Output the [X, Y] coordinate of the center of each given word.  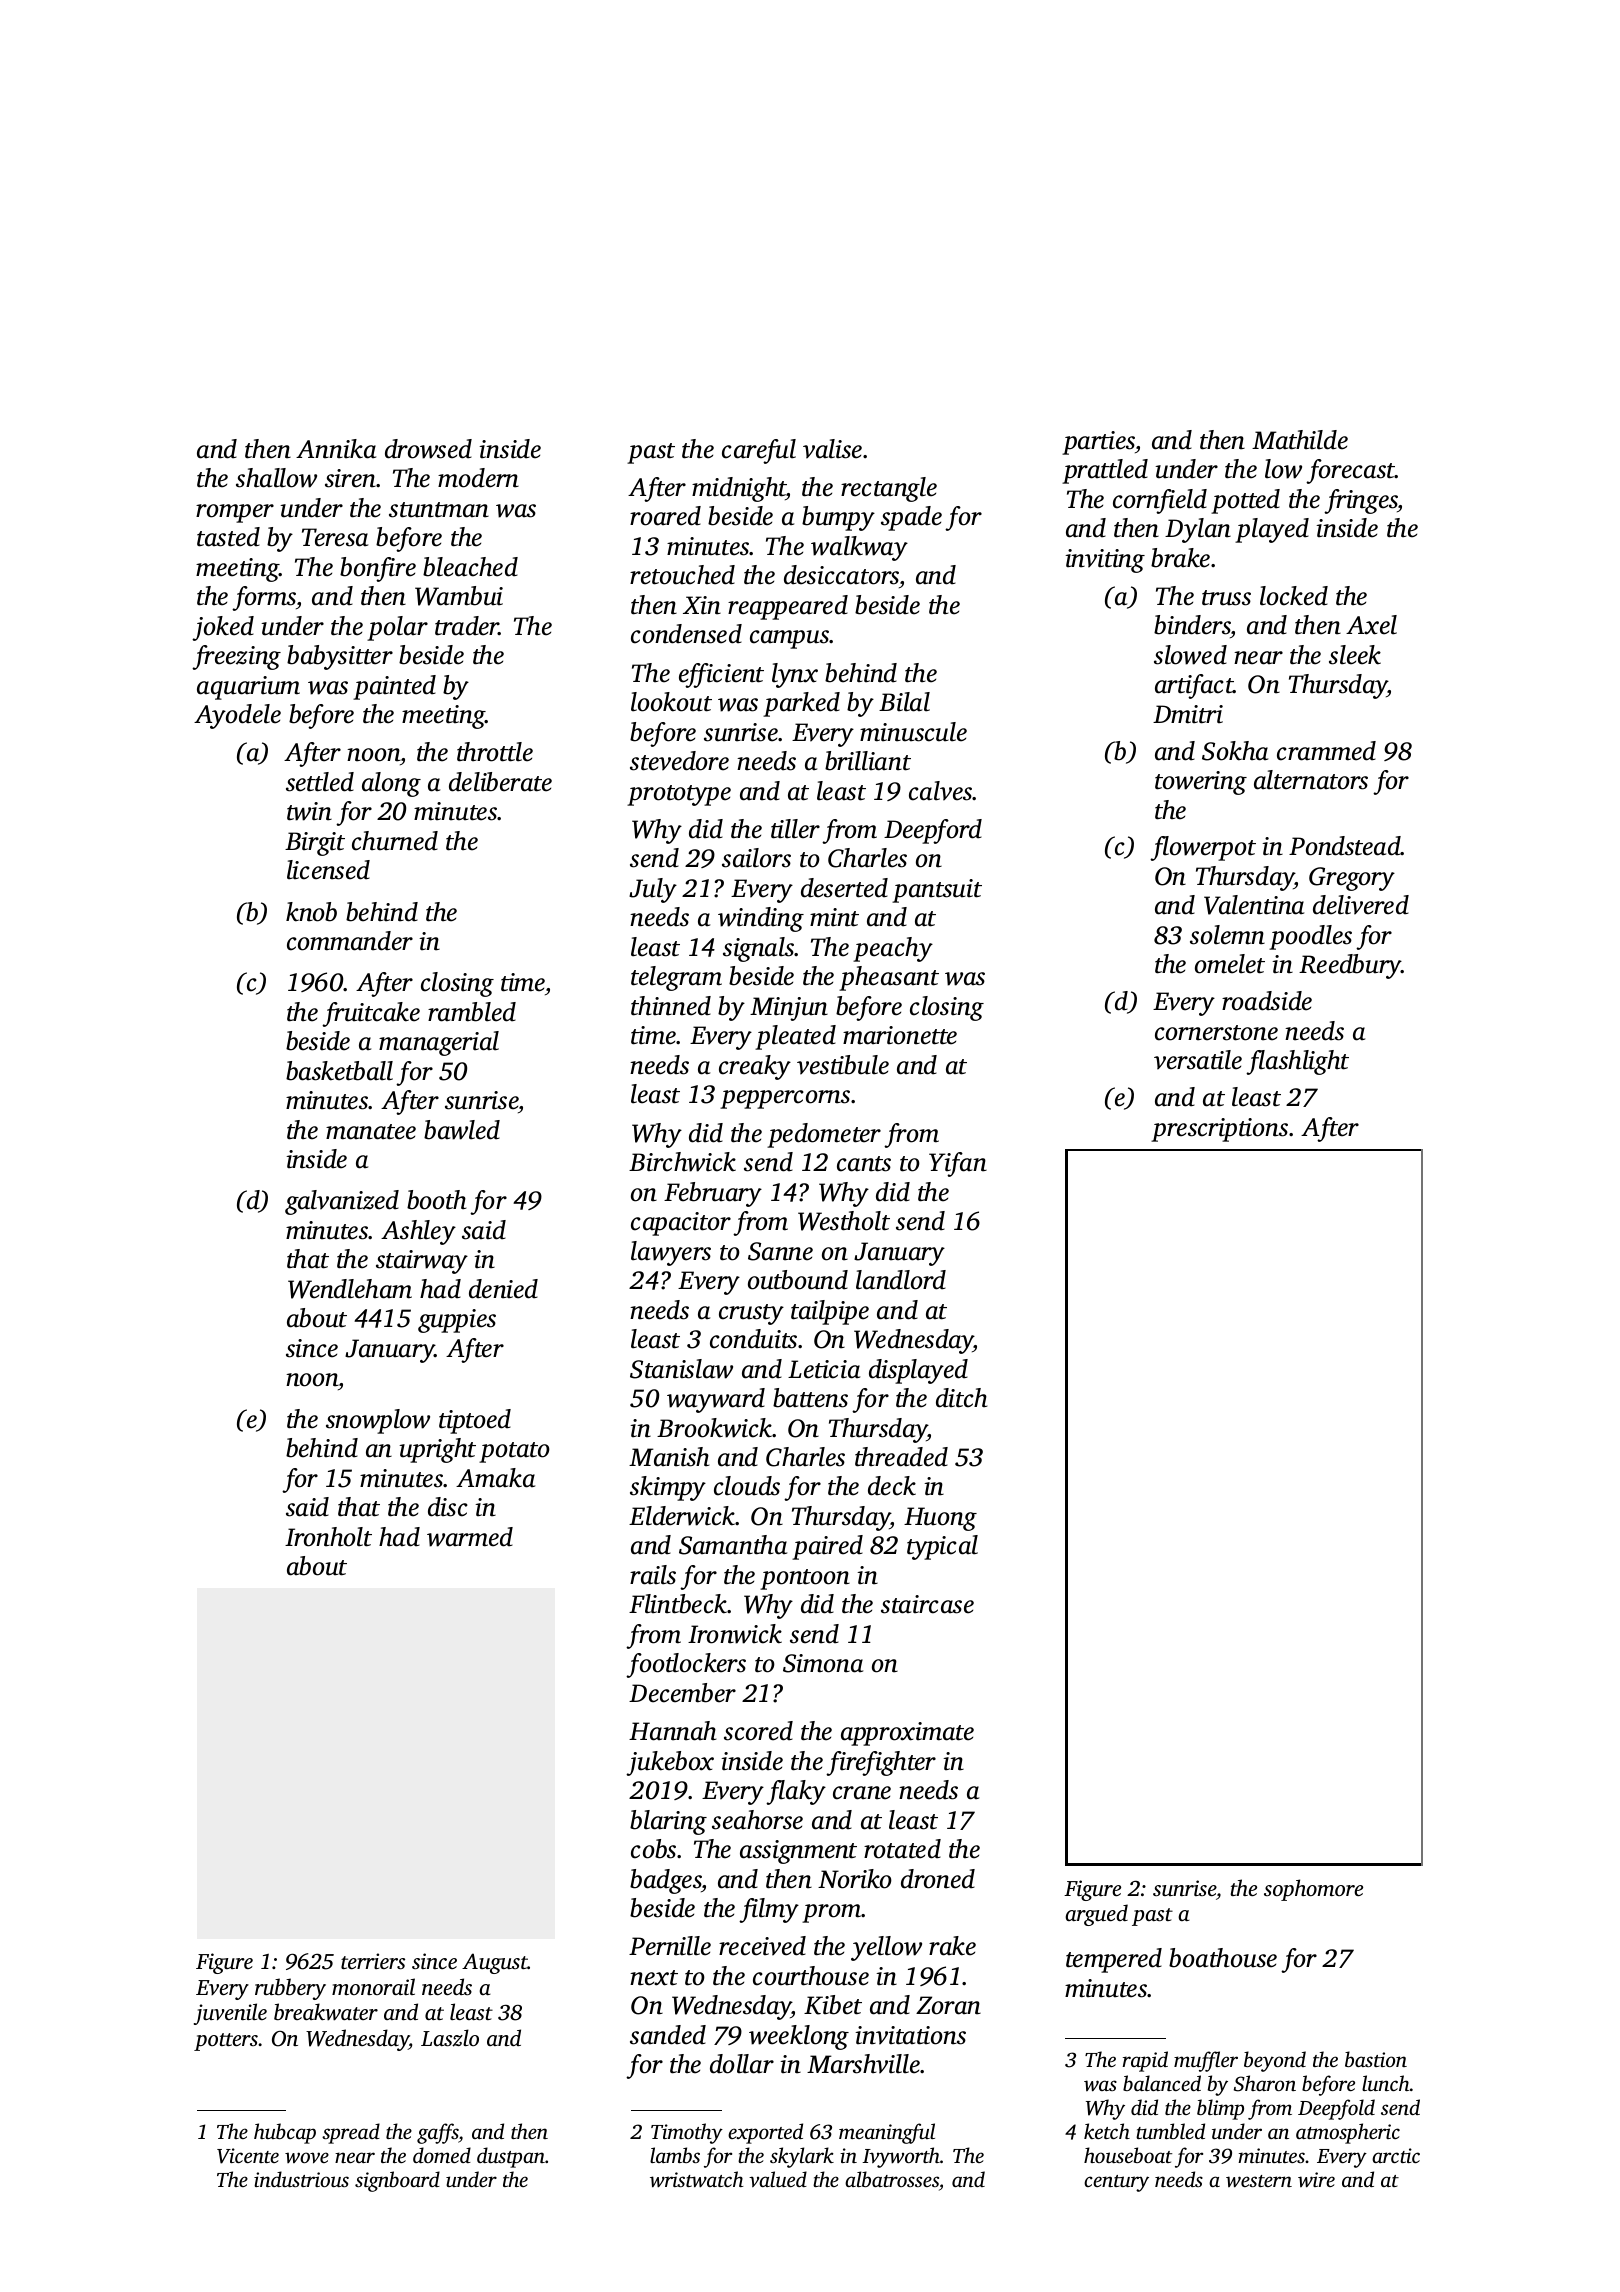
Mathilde [1300, 440]
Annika [336, 449]
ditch [961, 1398]
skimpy [668, 1488]
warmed [470, 1537]
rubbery [290, 1989]
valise [832, 449]
